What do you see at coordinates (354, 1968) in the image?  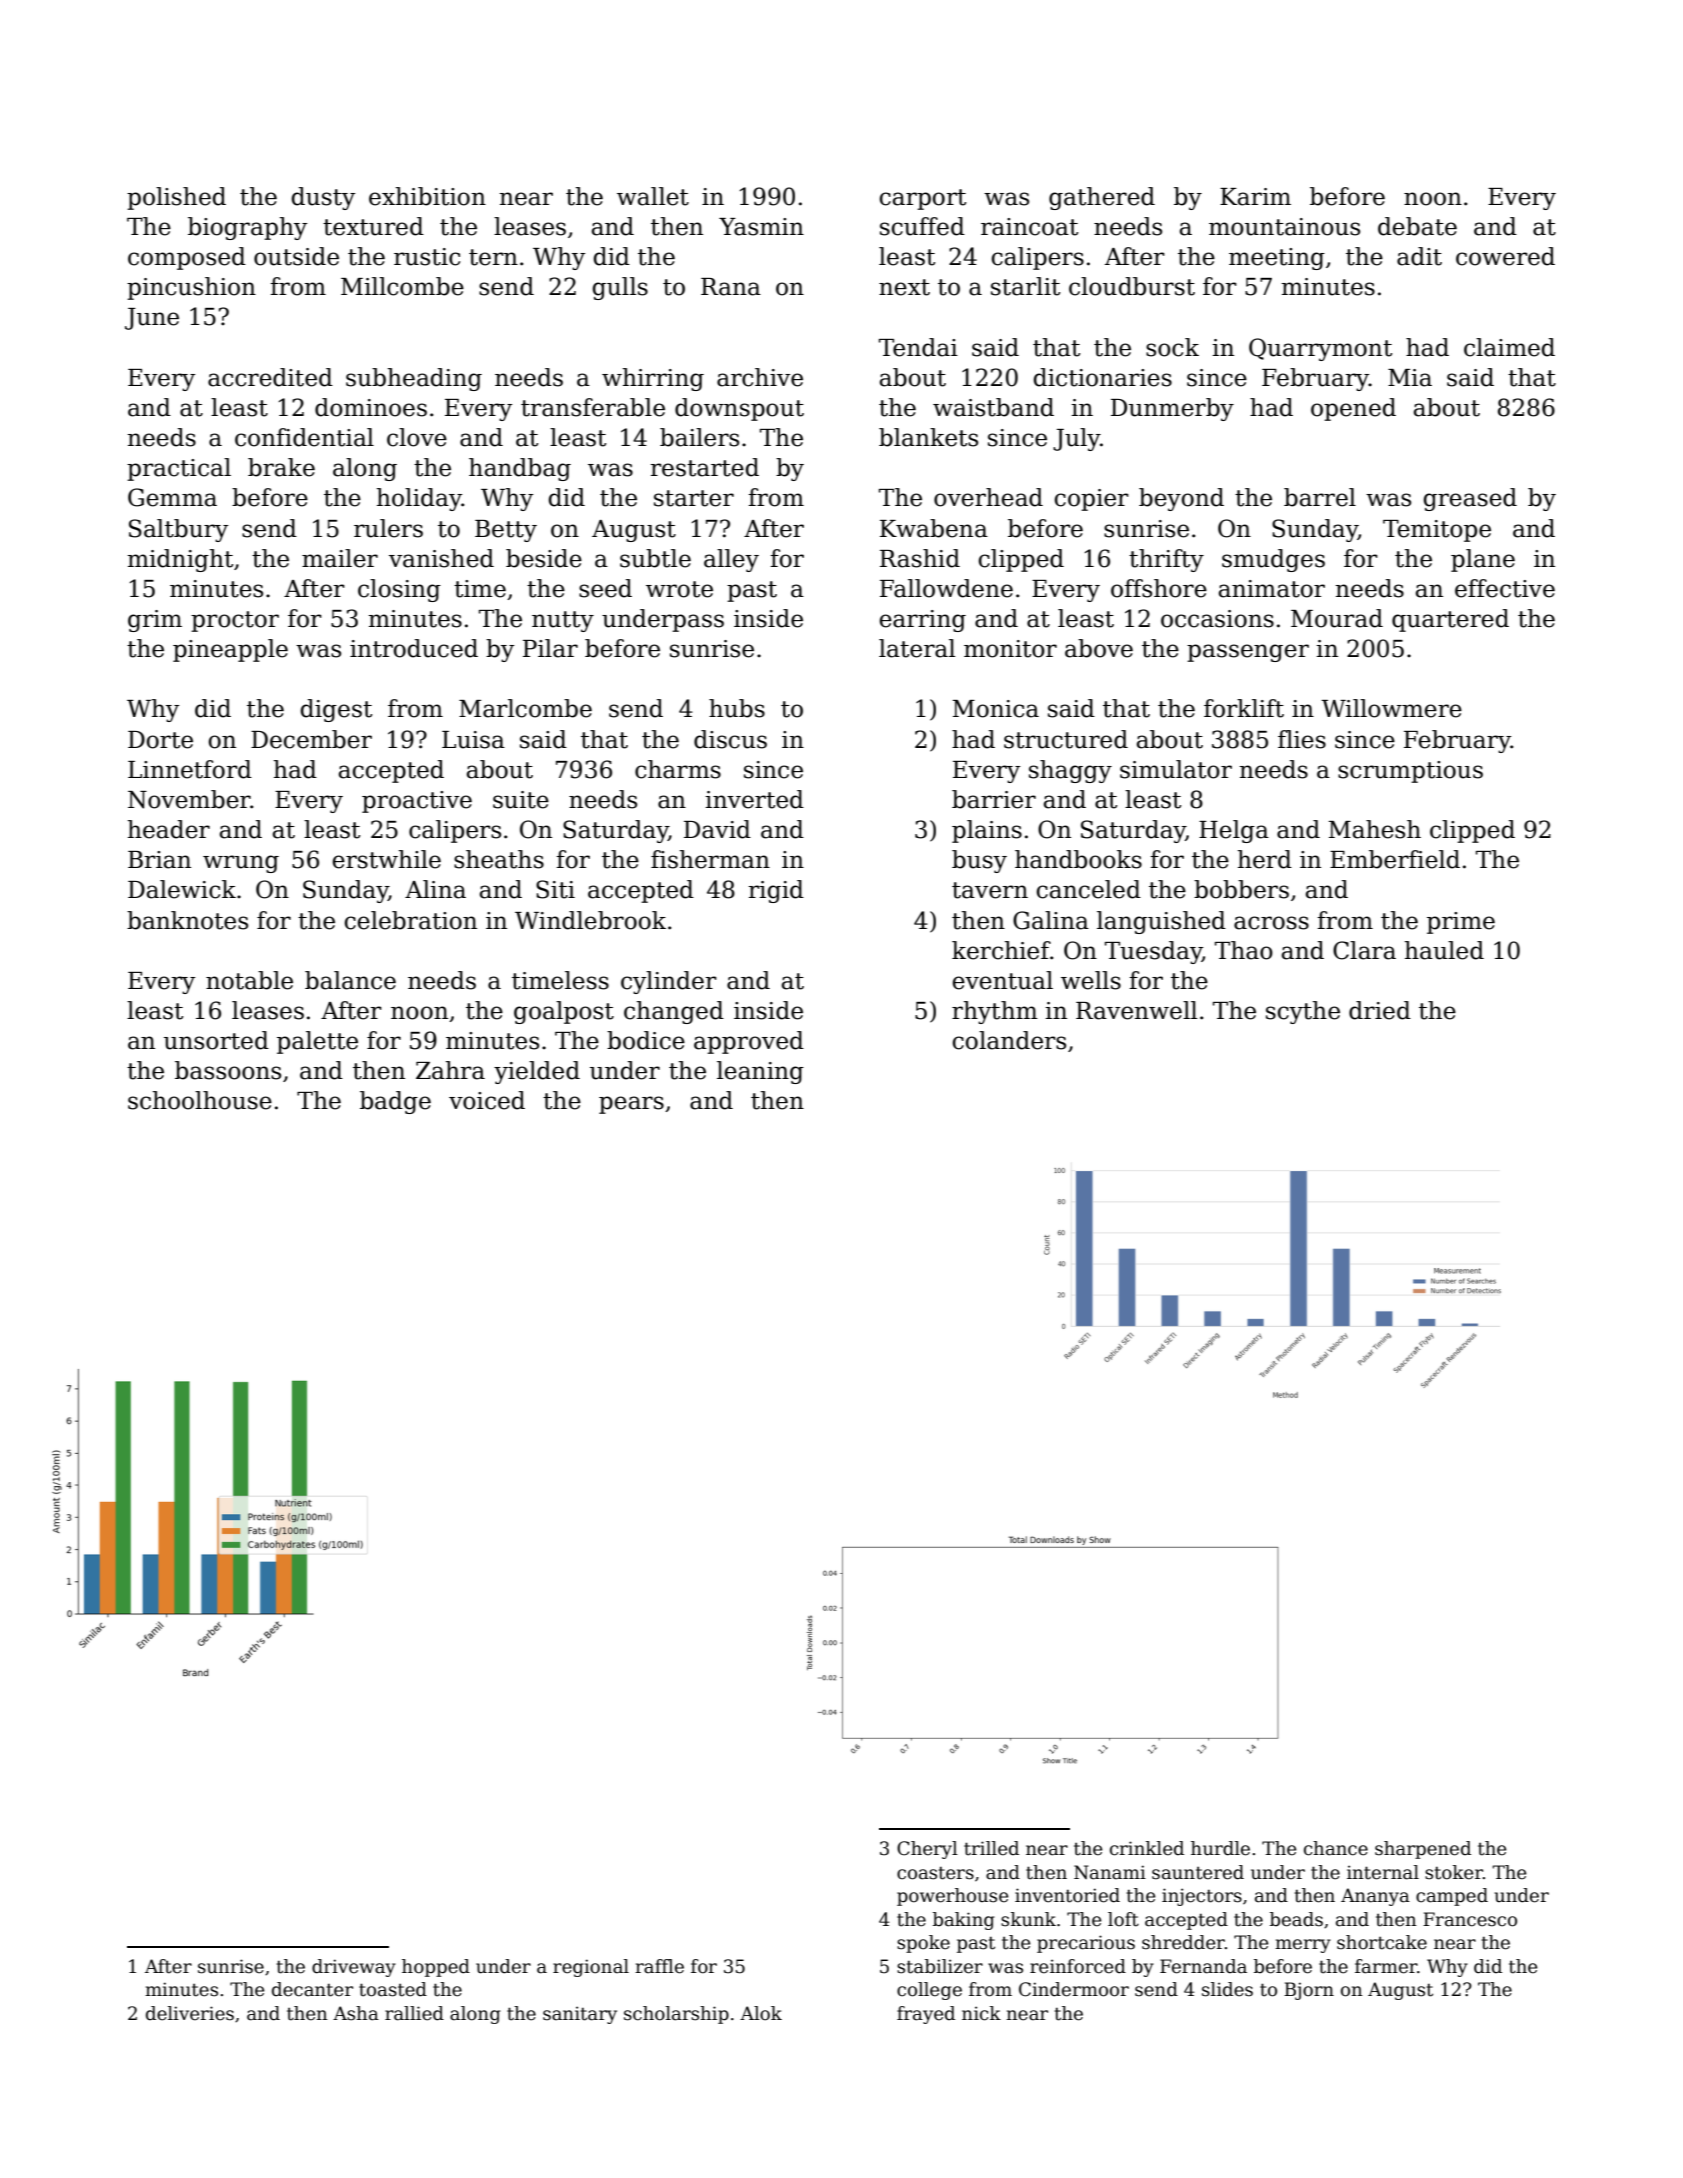 I see `driveway` at bounding box center [354, 1968].
